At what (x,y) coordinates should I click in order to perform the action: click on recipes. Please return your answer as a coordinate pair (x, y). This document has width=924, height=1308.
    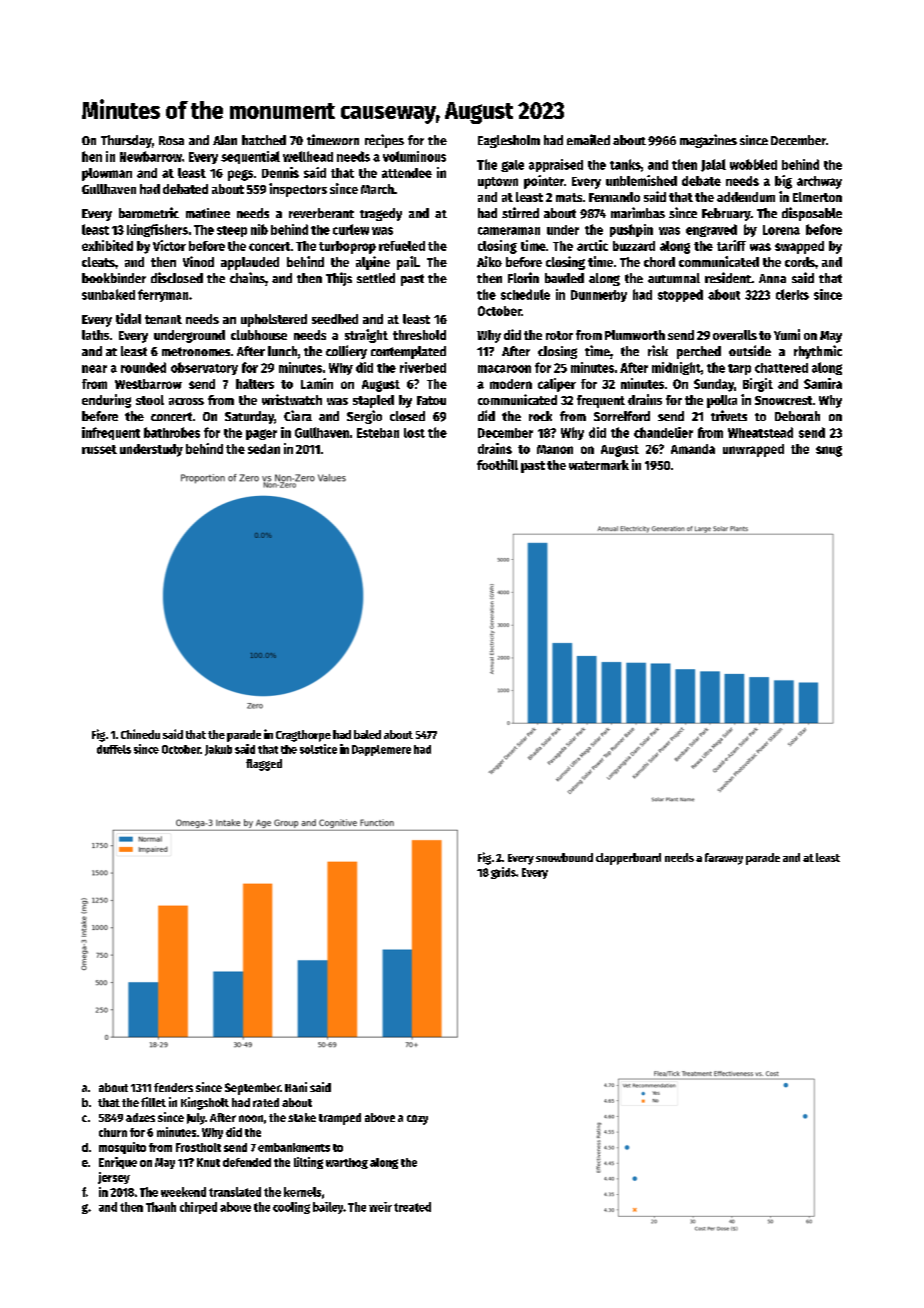
    Looking at the image, I should click on (384, 141).
